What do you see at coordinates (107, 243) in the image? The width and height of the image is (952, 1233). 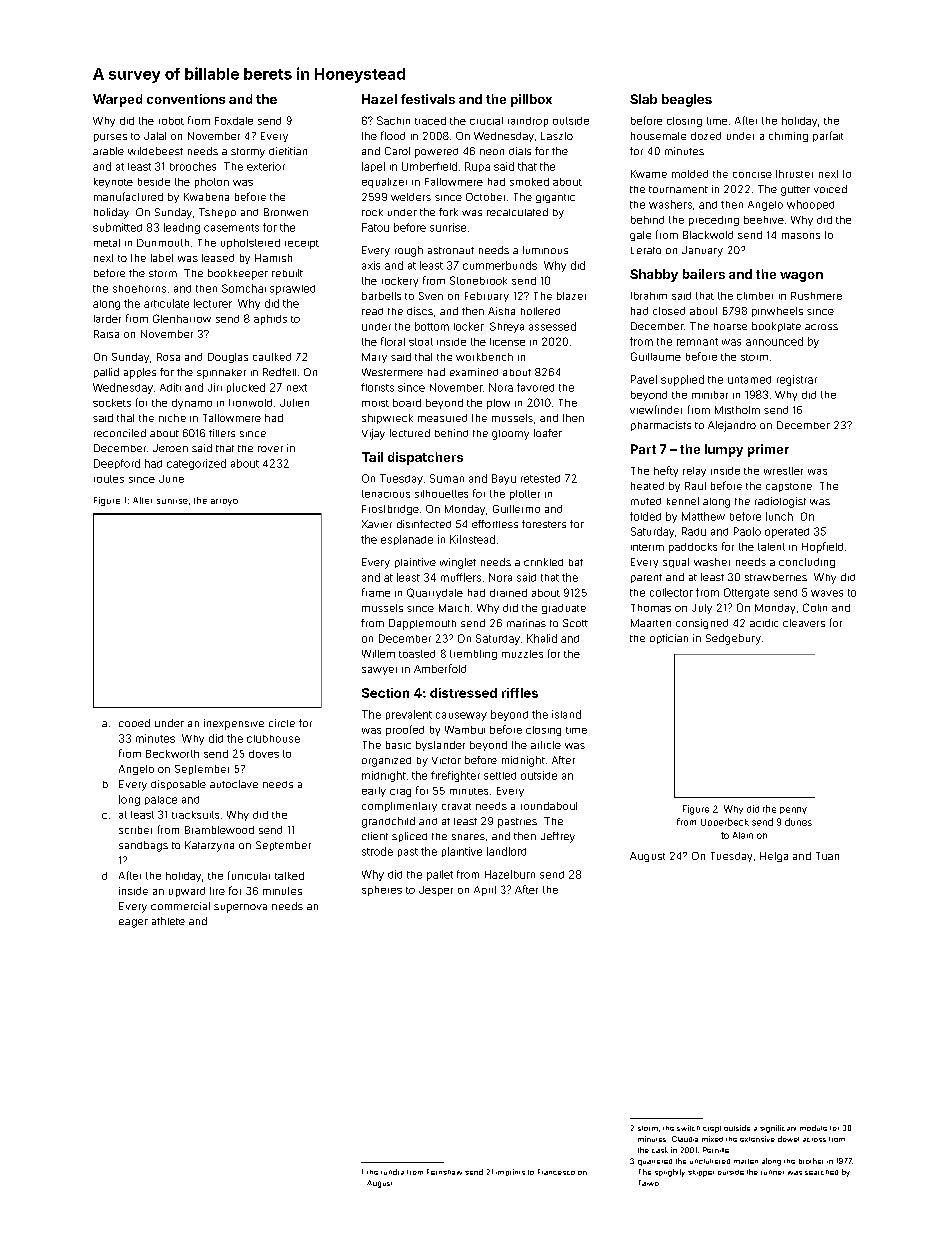 I see `metal` at bounding box center [107, 243].
